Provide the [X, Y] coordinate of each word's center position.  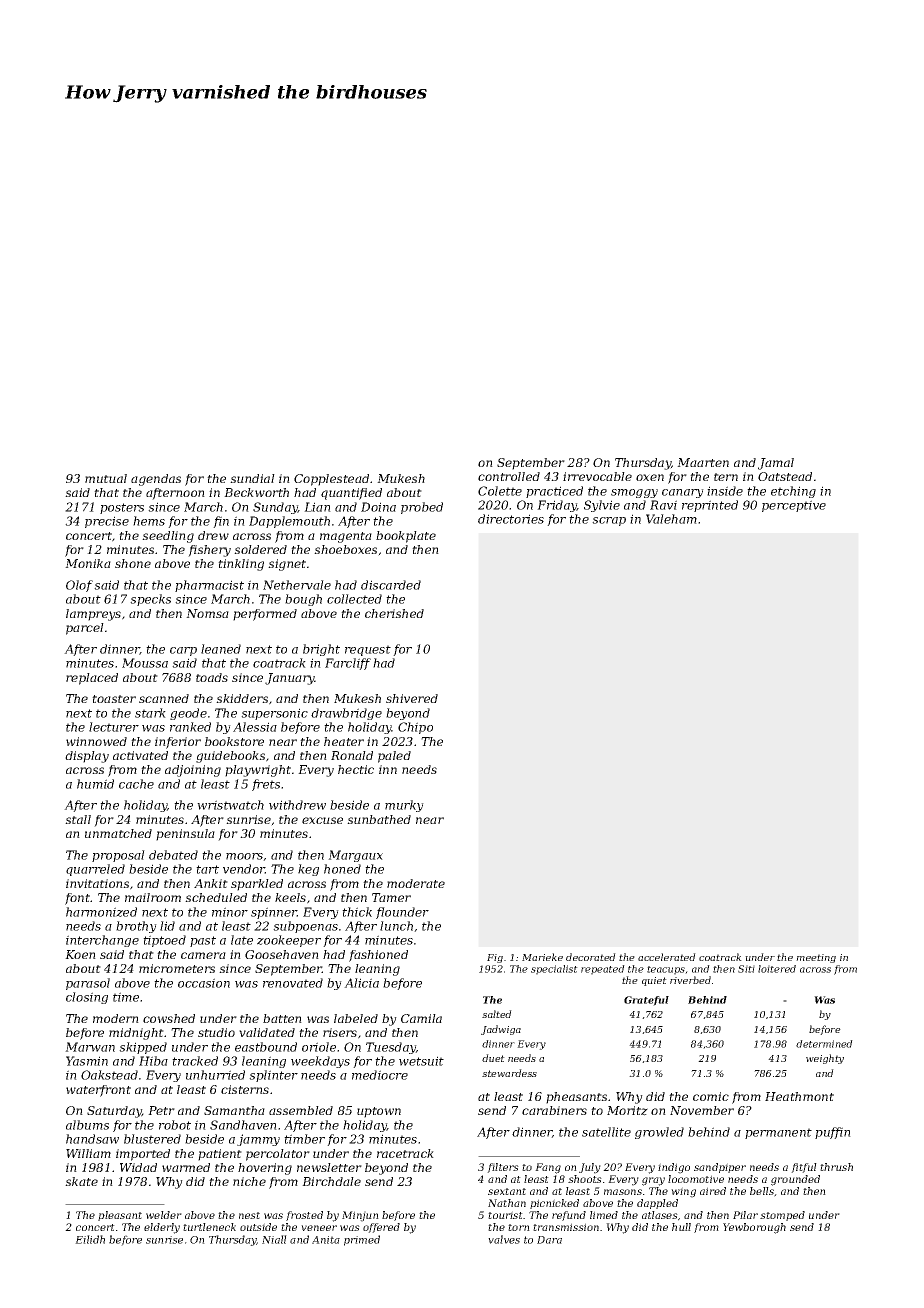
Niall [274, 1239]
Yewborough [754, 1228]
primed [362, 1240]
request [368, 650]
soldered [260, 549]
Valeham [671, 519]
